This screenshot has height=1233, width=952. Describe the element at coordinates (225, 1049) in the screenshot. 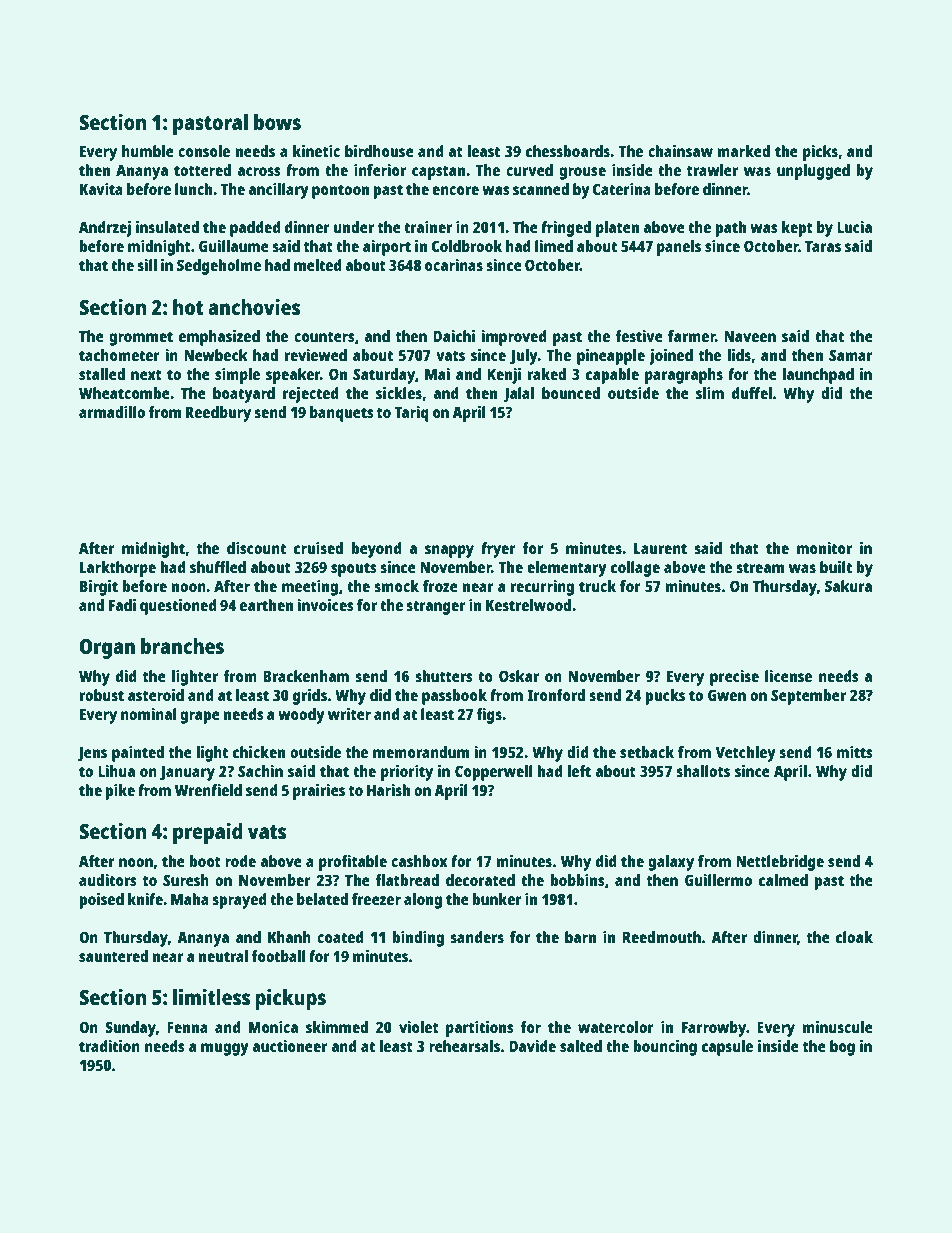

I see `muggy` at that location.
